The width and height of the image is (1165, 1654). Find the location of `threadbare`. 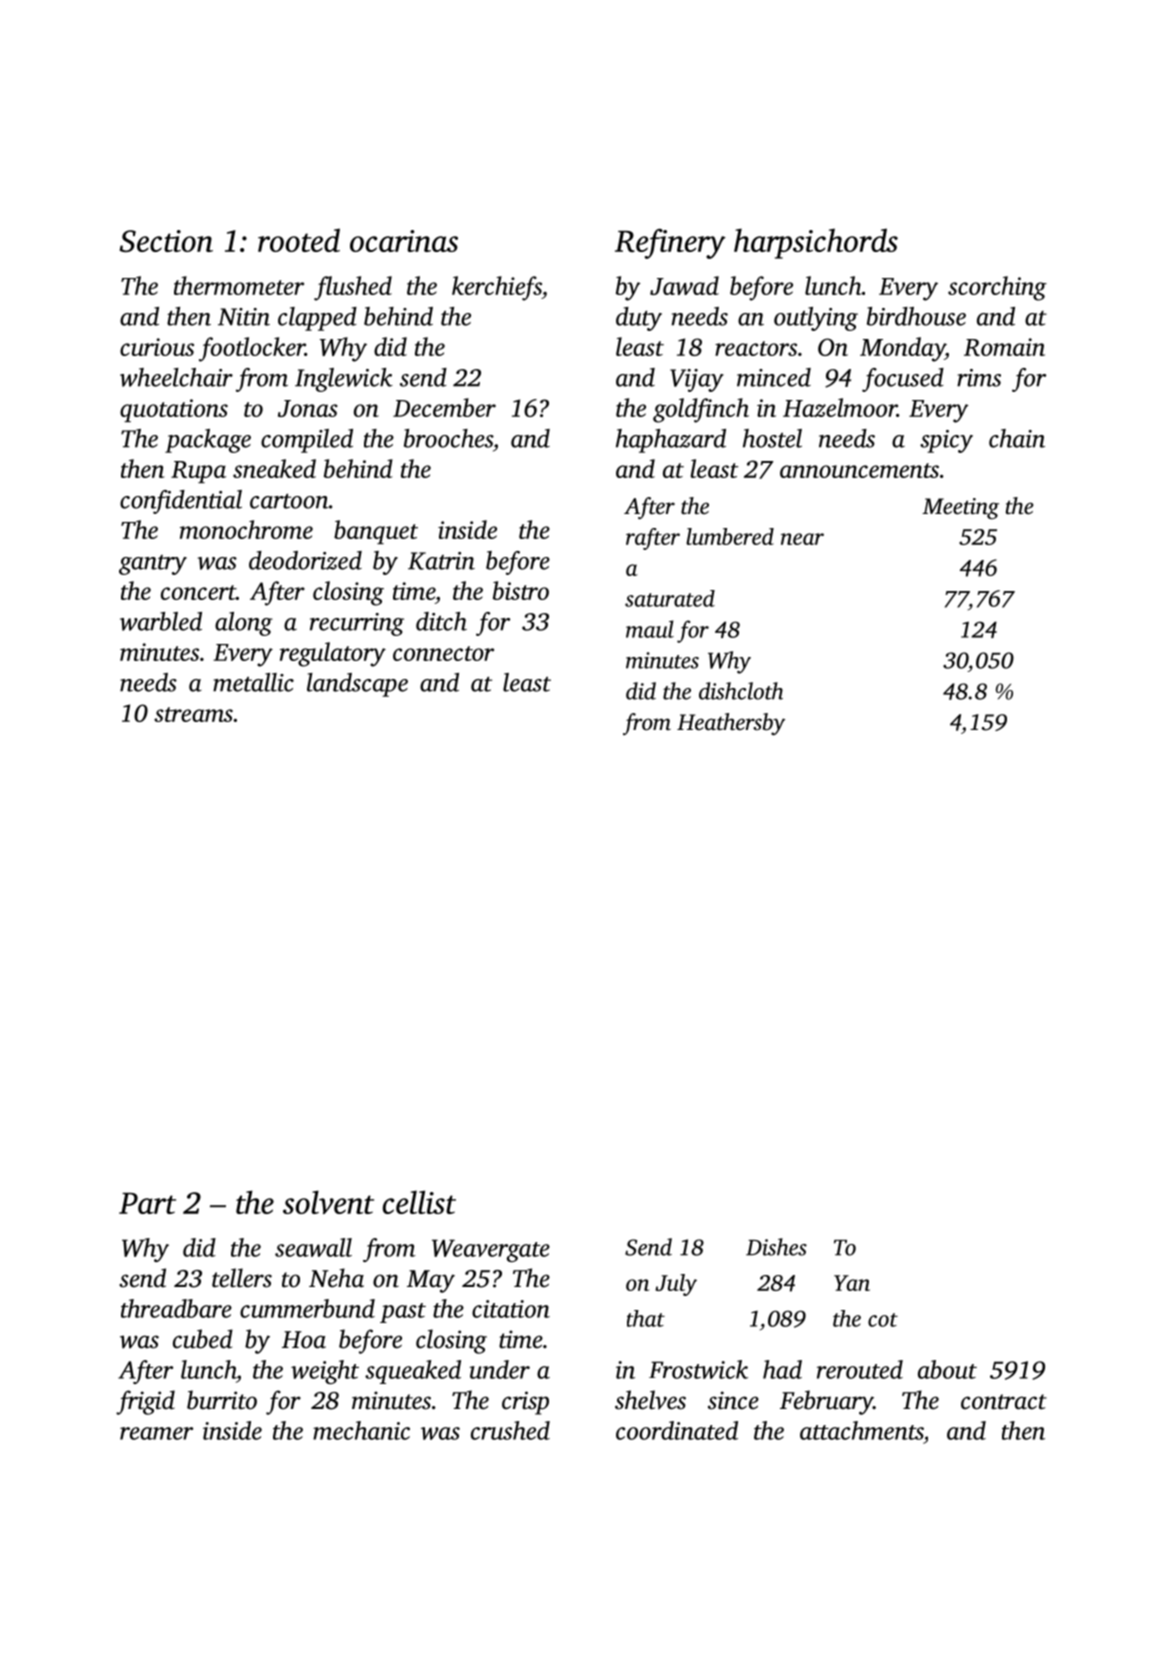

threadbare is located at coordinates (176, 1308).
